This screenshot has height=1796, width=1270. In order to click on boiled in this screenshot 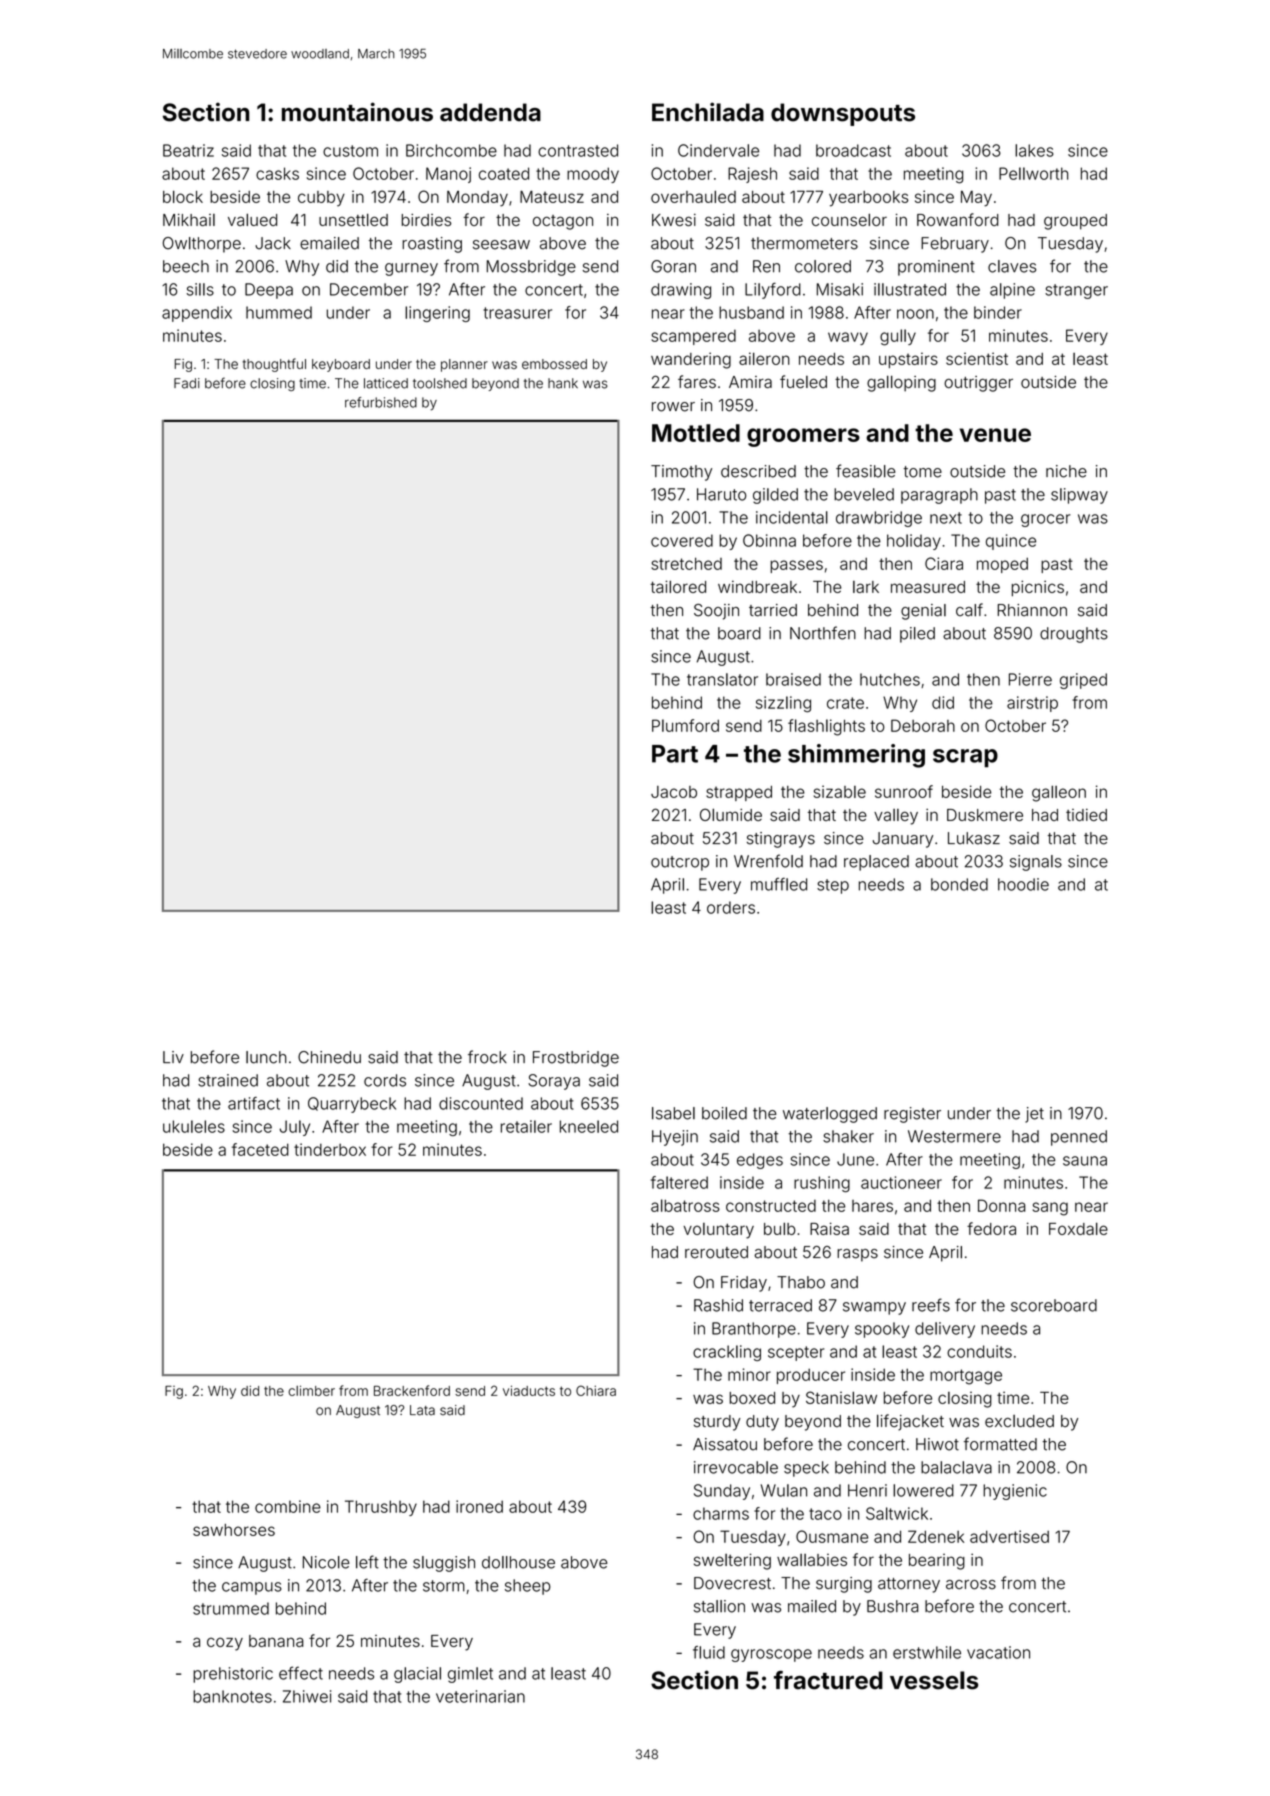, I will do `click(724, 1113)`.
